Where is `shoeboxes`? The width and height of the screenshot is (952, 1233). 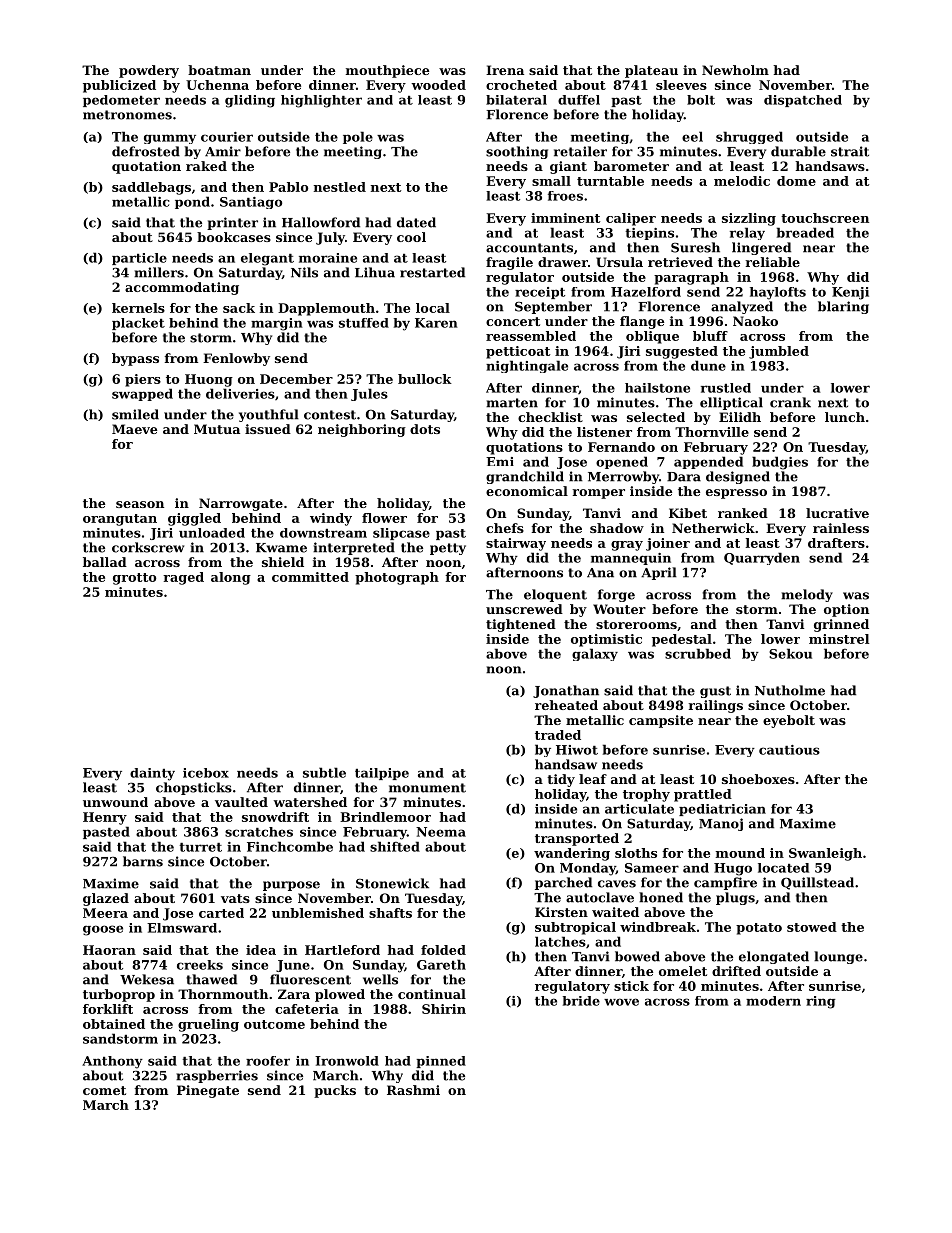 shoeboxes is located at coordinates (758, 779).
